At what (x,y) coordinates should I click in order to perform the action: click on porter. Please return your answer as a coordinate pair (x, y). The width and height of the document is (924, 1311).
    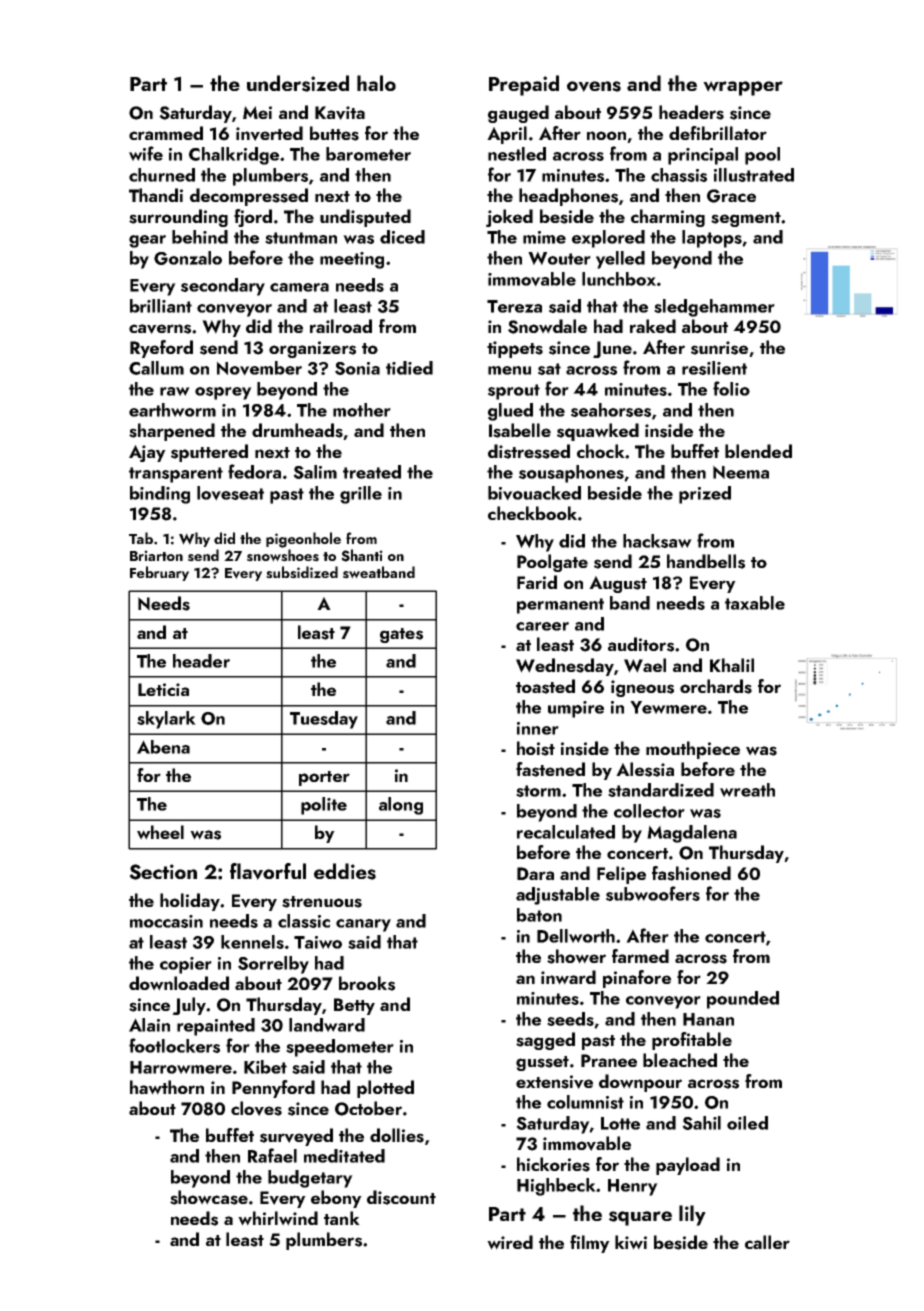
    Looking at the image, I should click on (324, 778).
